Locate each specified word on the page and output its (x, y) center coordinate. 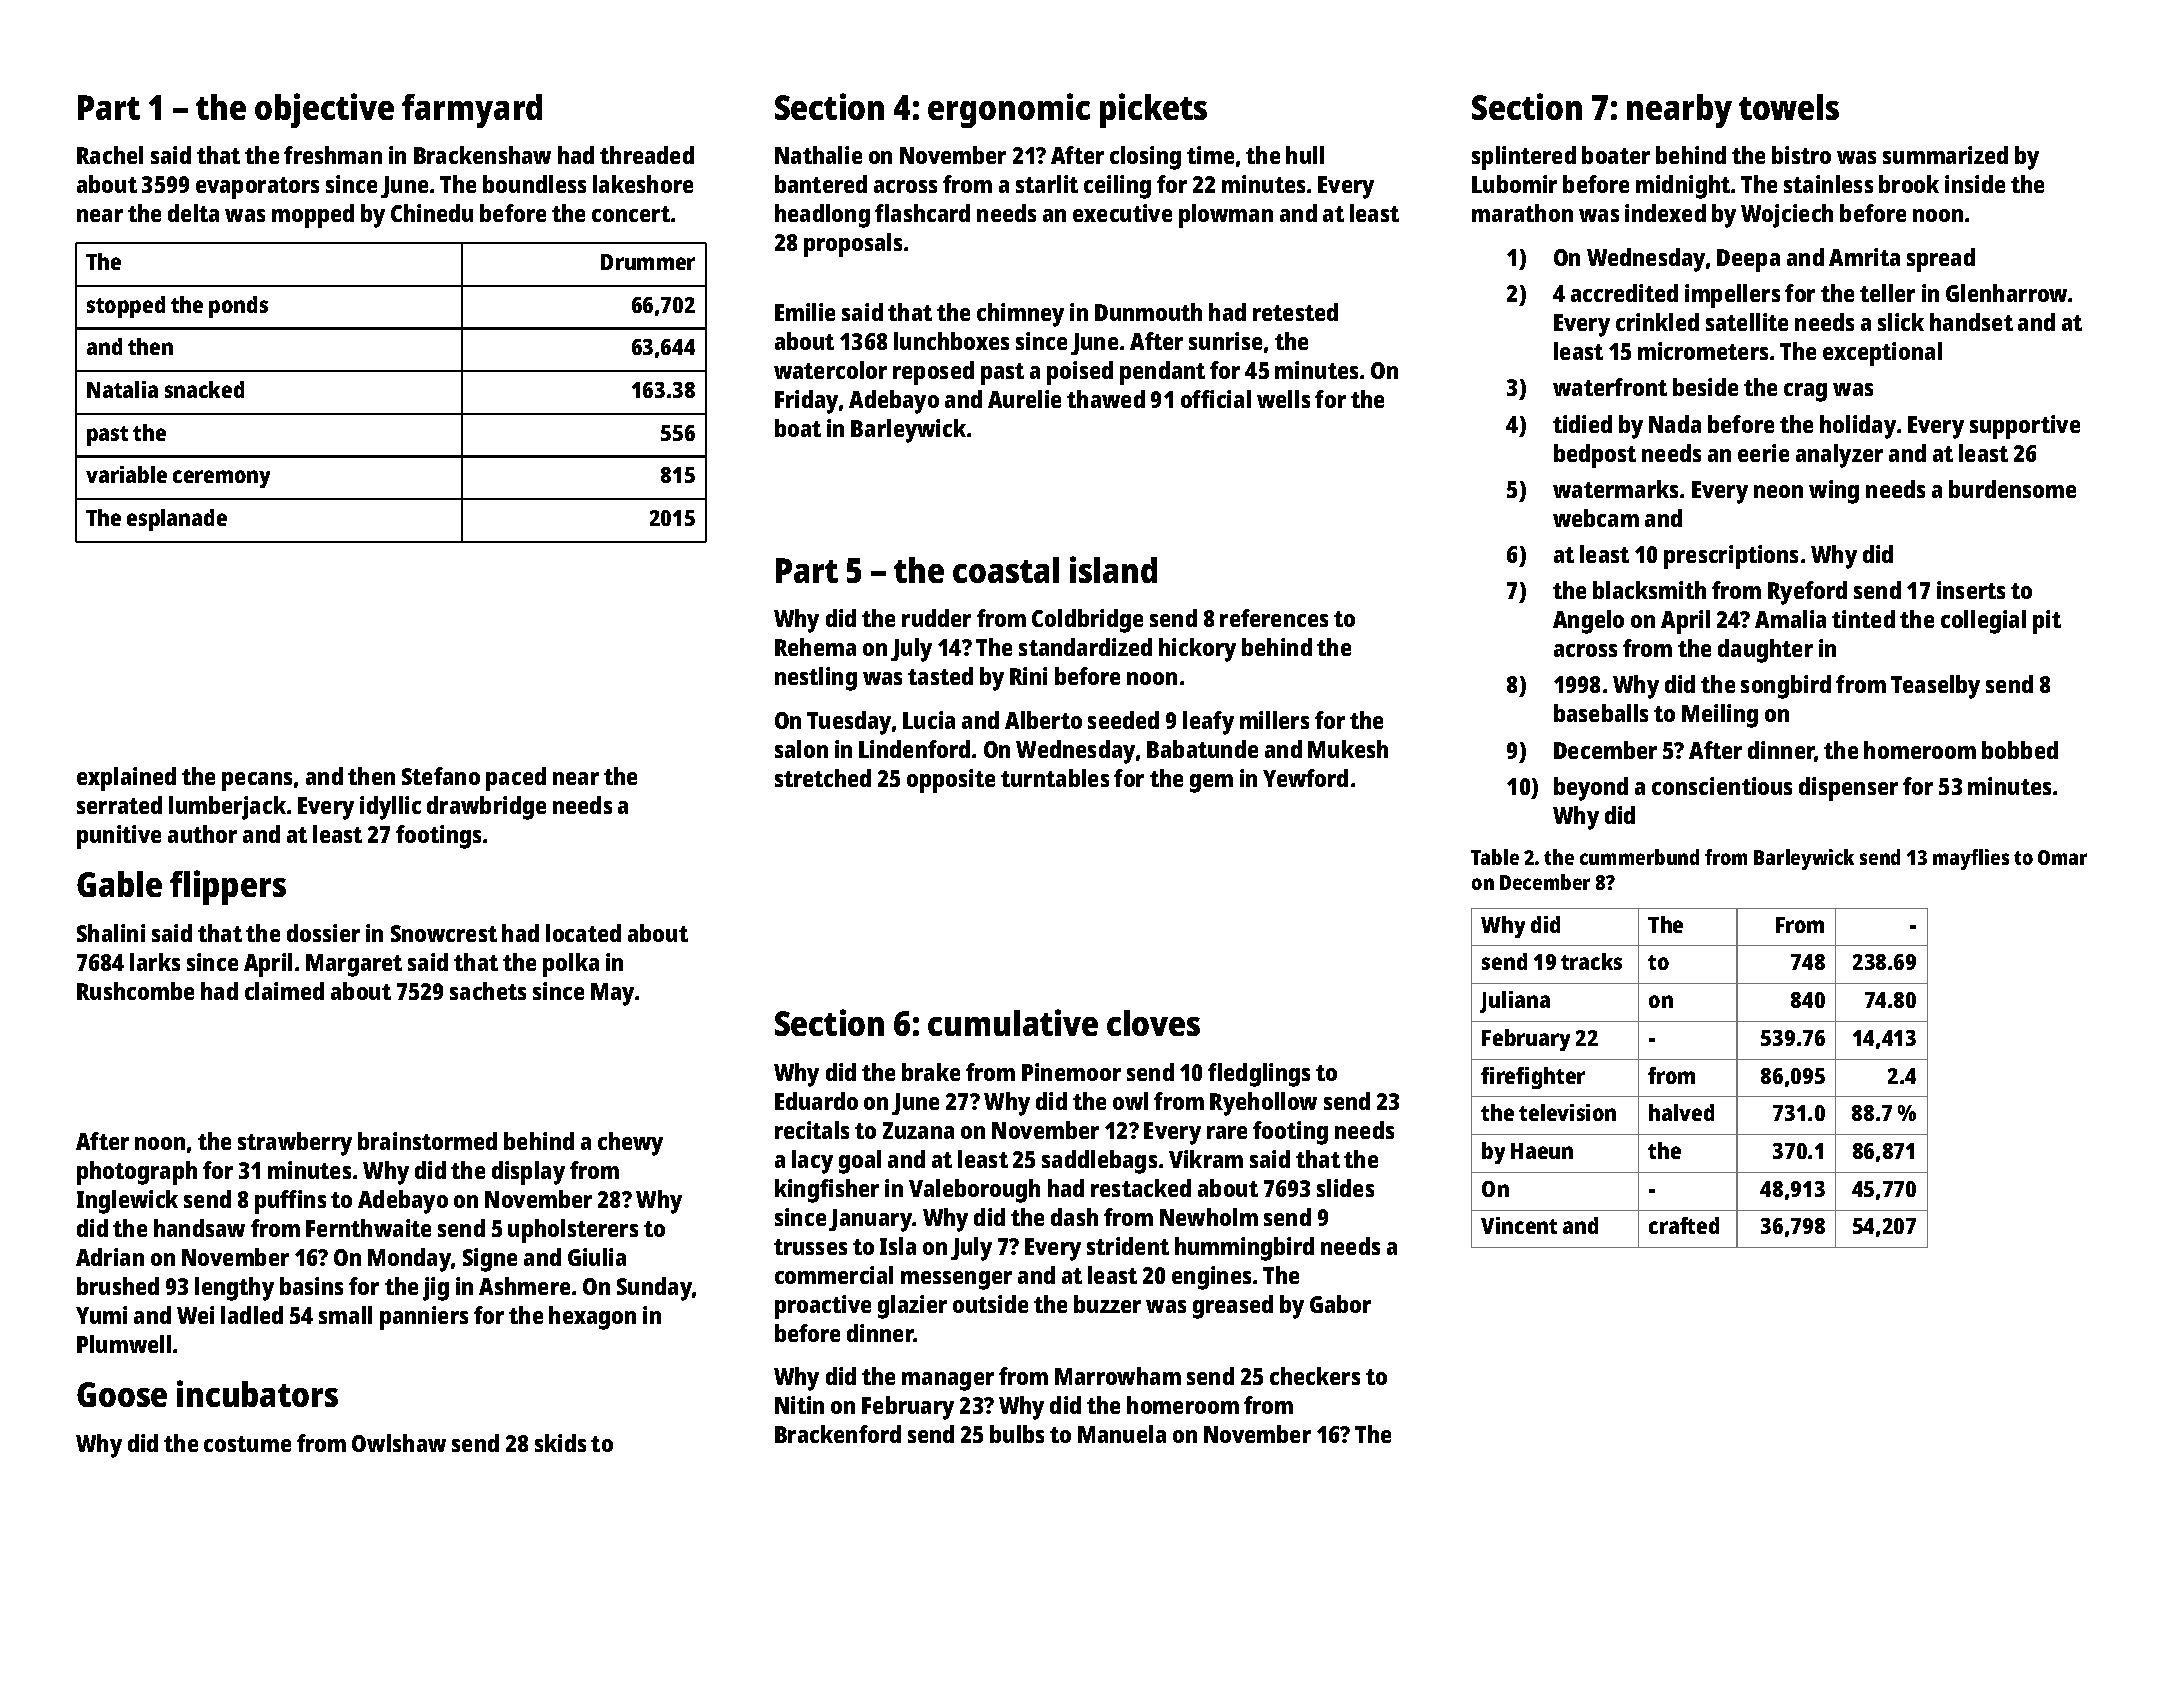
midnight (1683, 187)
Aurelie (1024, 399)
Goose (122, 1394)
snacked (204, 389)
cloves (1153, 1023)
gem (1211, 783)
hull (1305, 155)
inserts (1971, 590)
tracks (1591, 961)
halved (1681, 1112)
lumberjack (227, 808)
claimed (284, 991)
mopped (313, 216)
